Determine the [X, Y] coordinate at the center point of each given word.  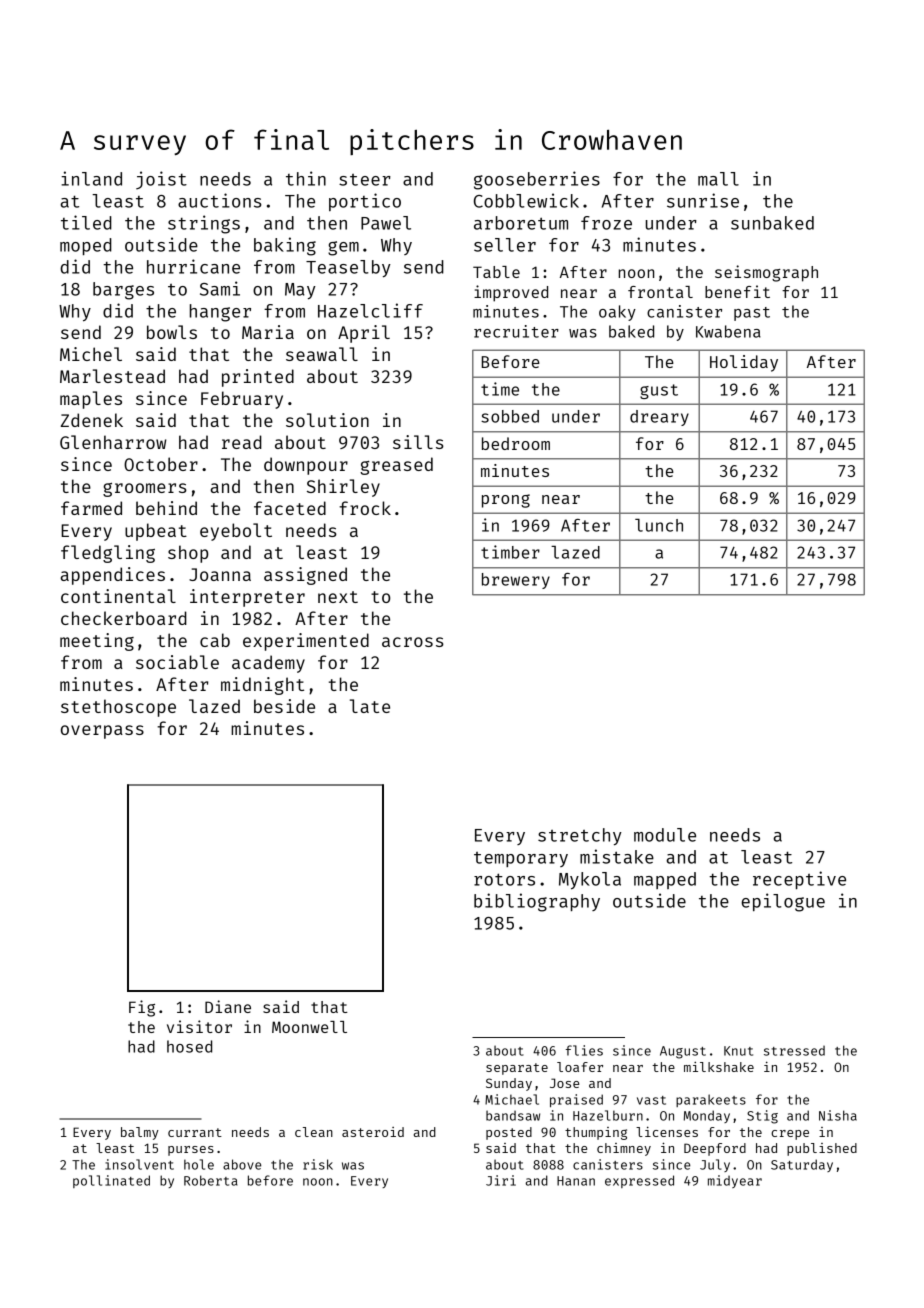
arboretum [521, 223]
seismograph [766, 273]
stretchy [580, 837]
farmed [91, 508]
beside [284, 706]
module [665, 835]
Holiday [744, 363]
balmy [140, 1133]
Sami [220, 288]
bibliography [537, 902]
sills [418, 442]
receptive [799, 880]
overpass [102, 732]
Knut [738, 1051]
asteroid [373, 1132]
